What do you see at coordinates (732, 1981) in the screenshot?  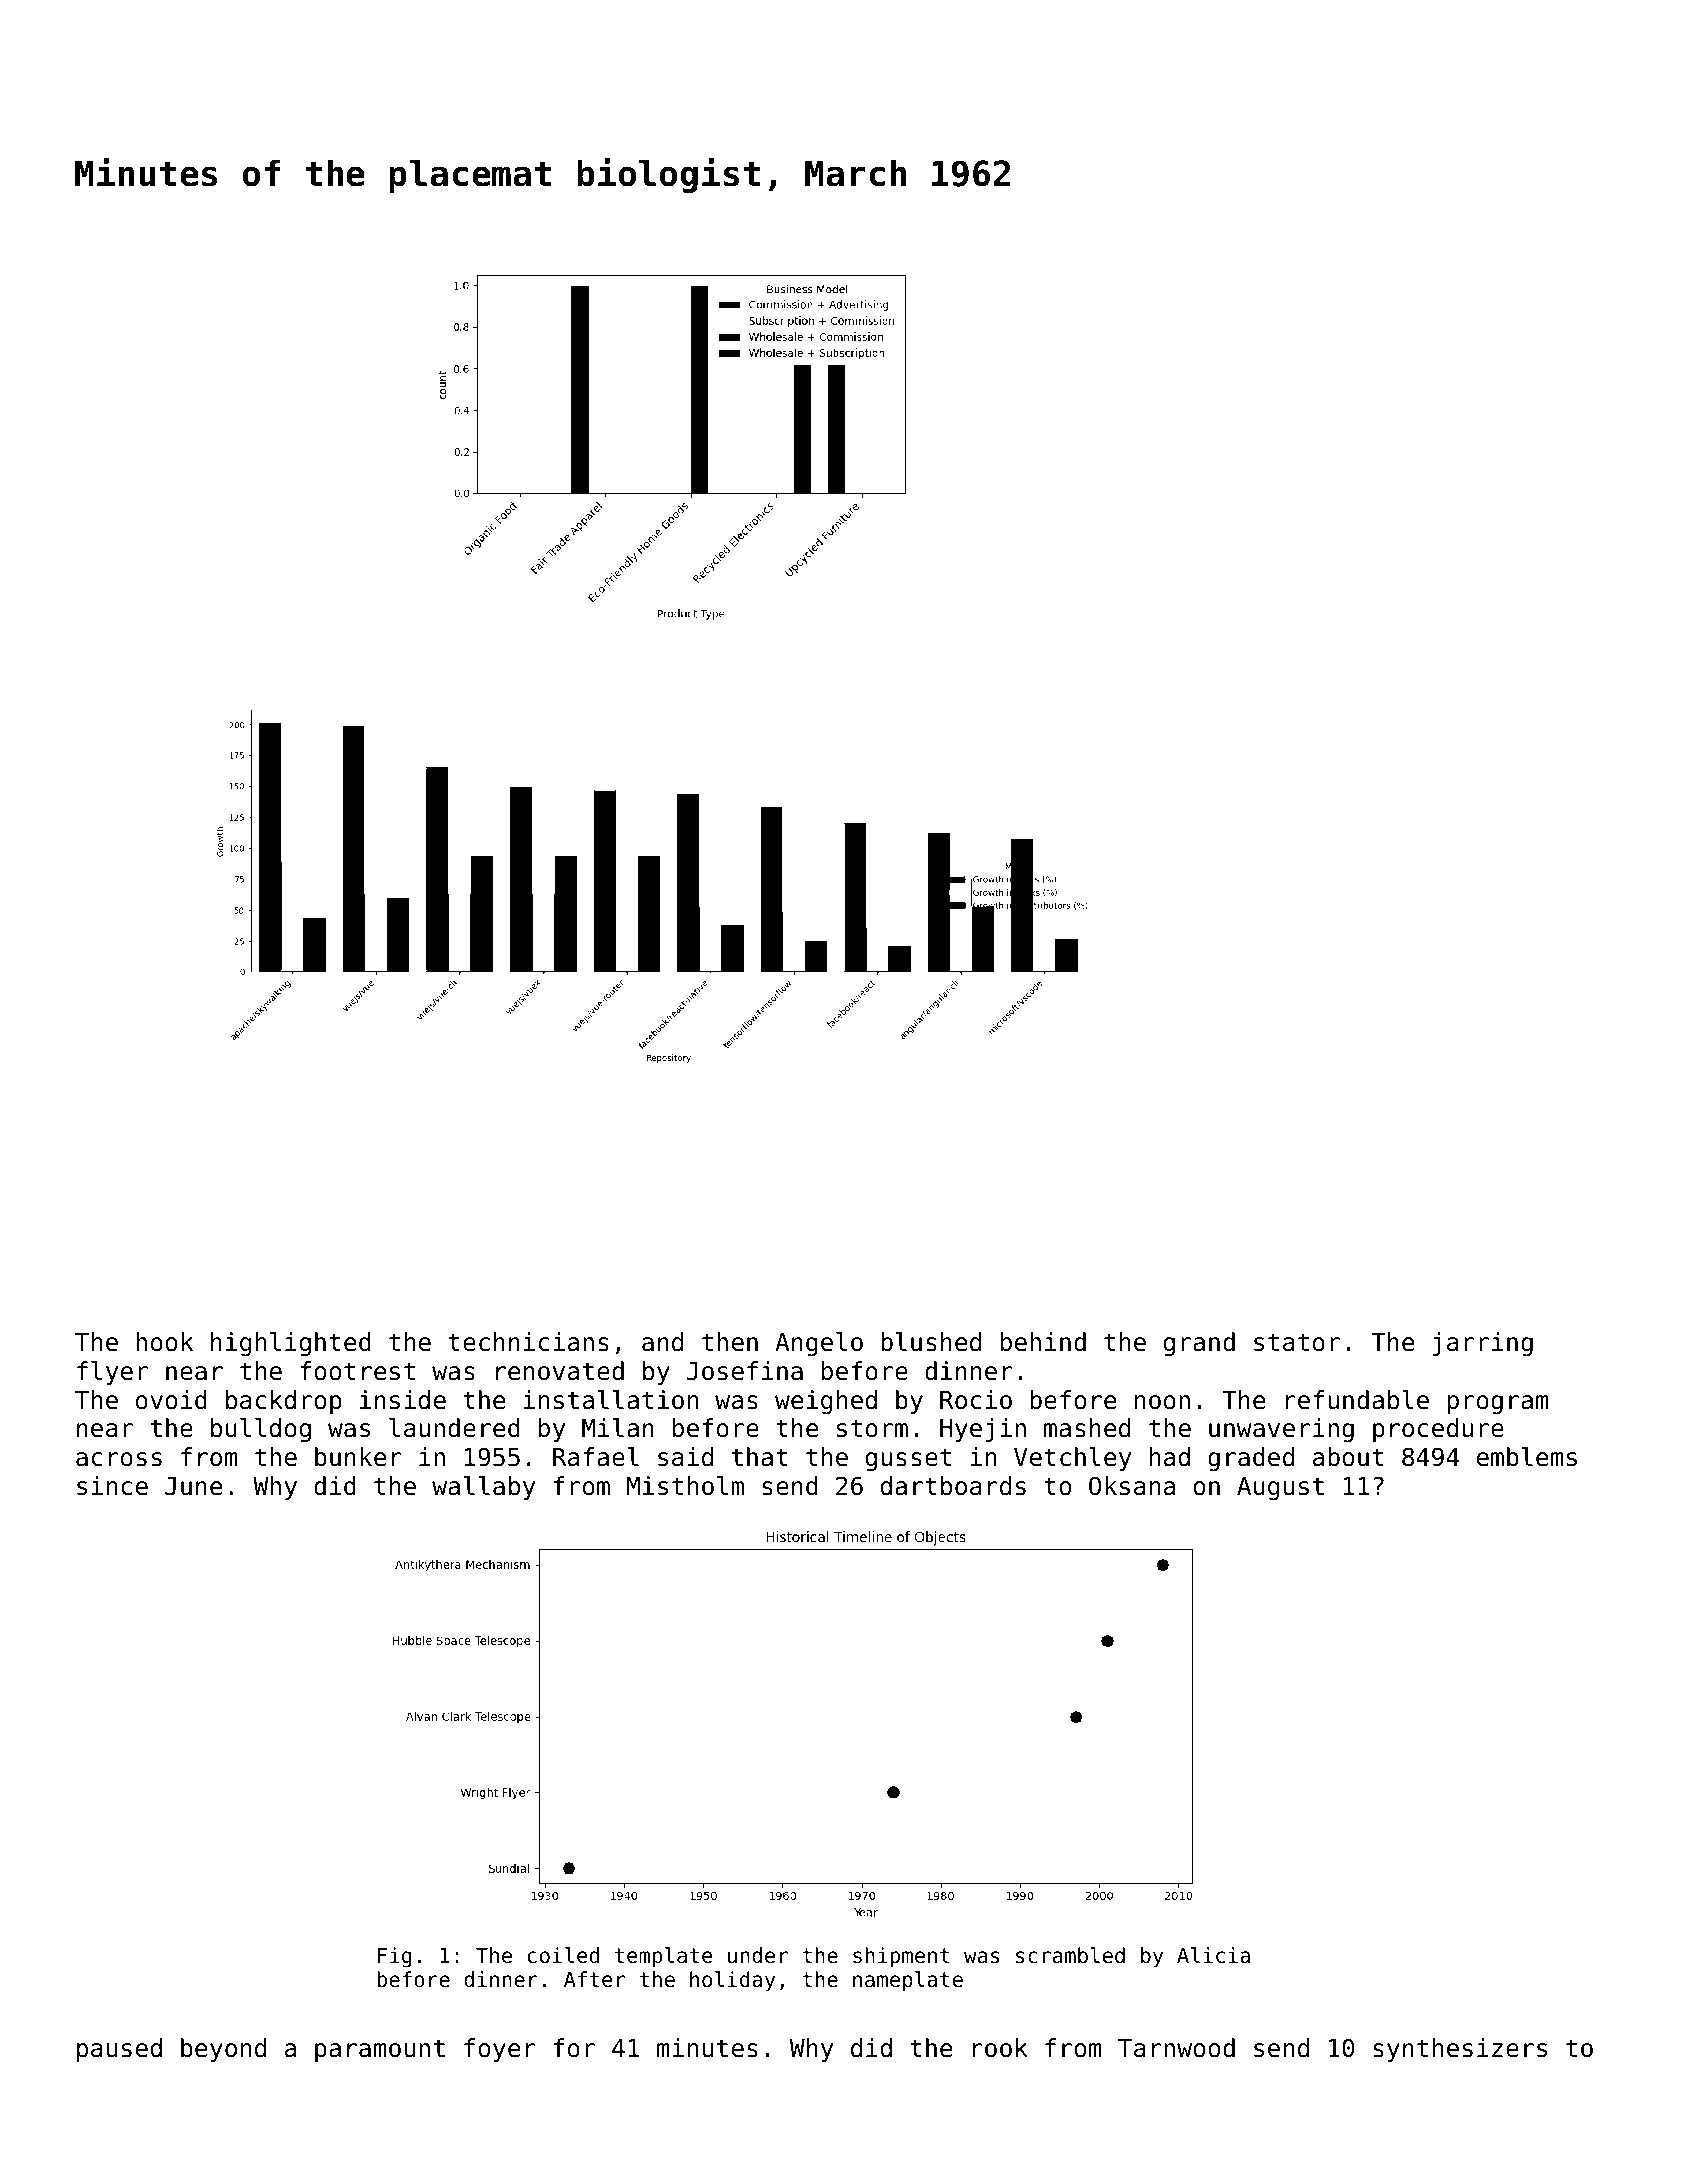 I see `holiday` at bounding box center [732, 1981].
